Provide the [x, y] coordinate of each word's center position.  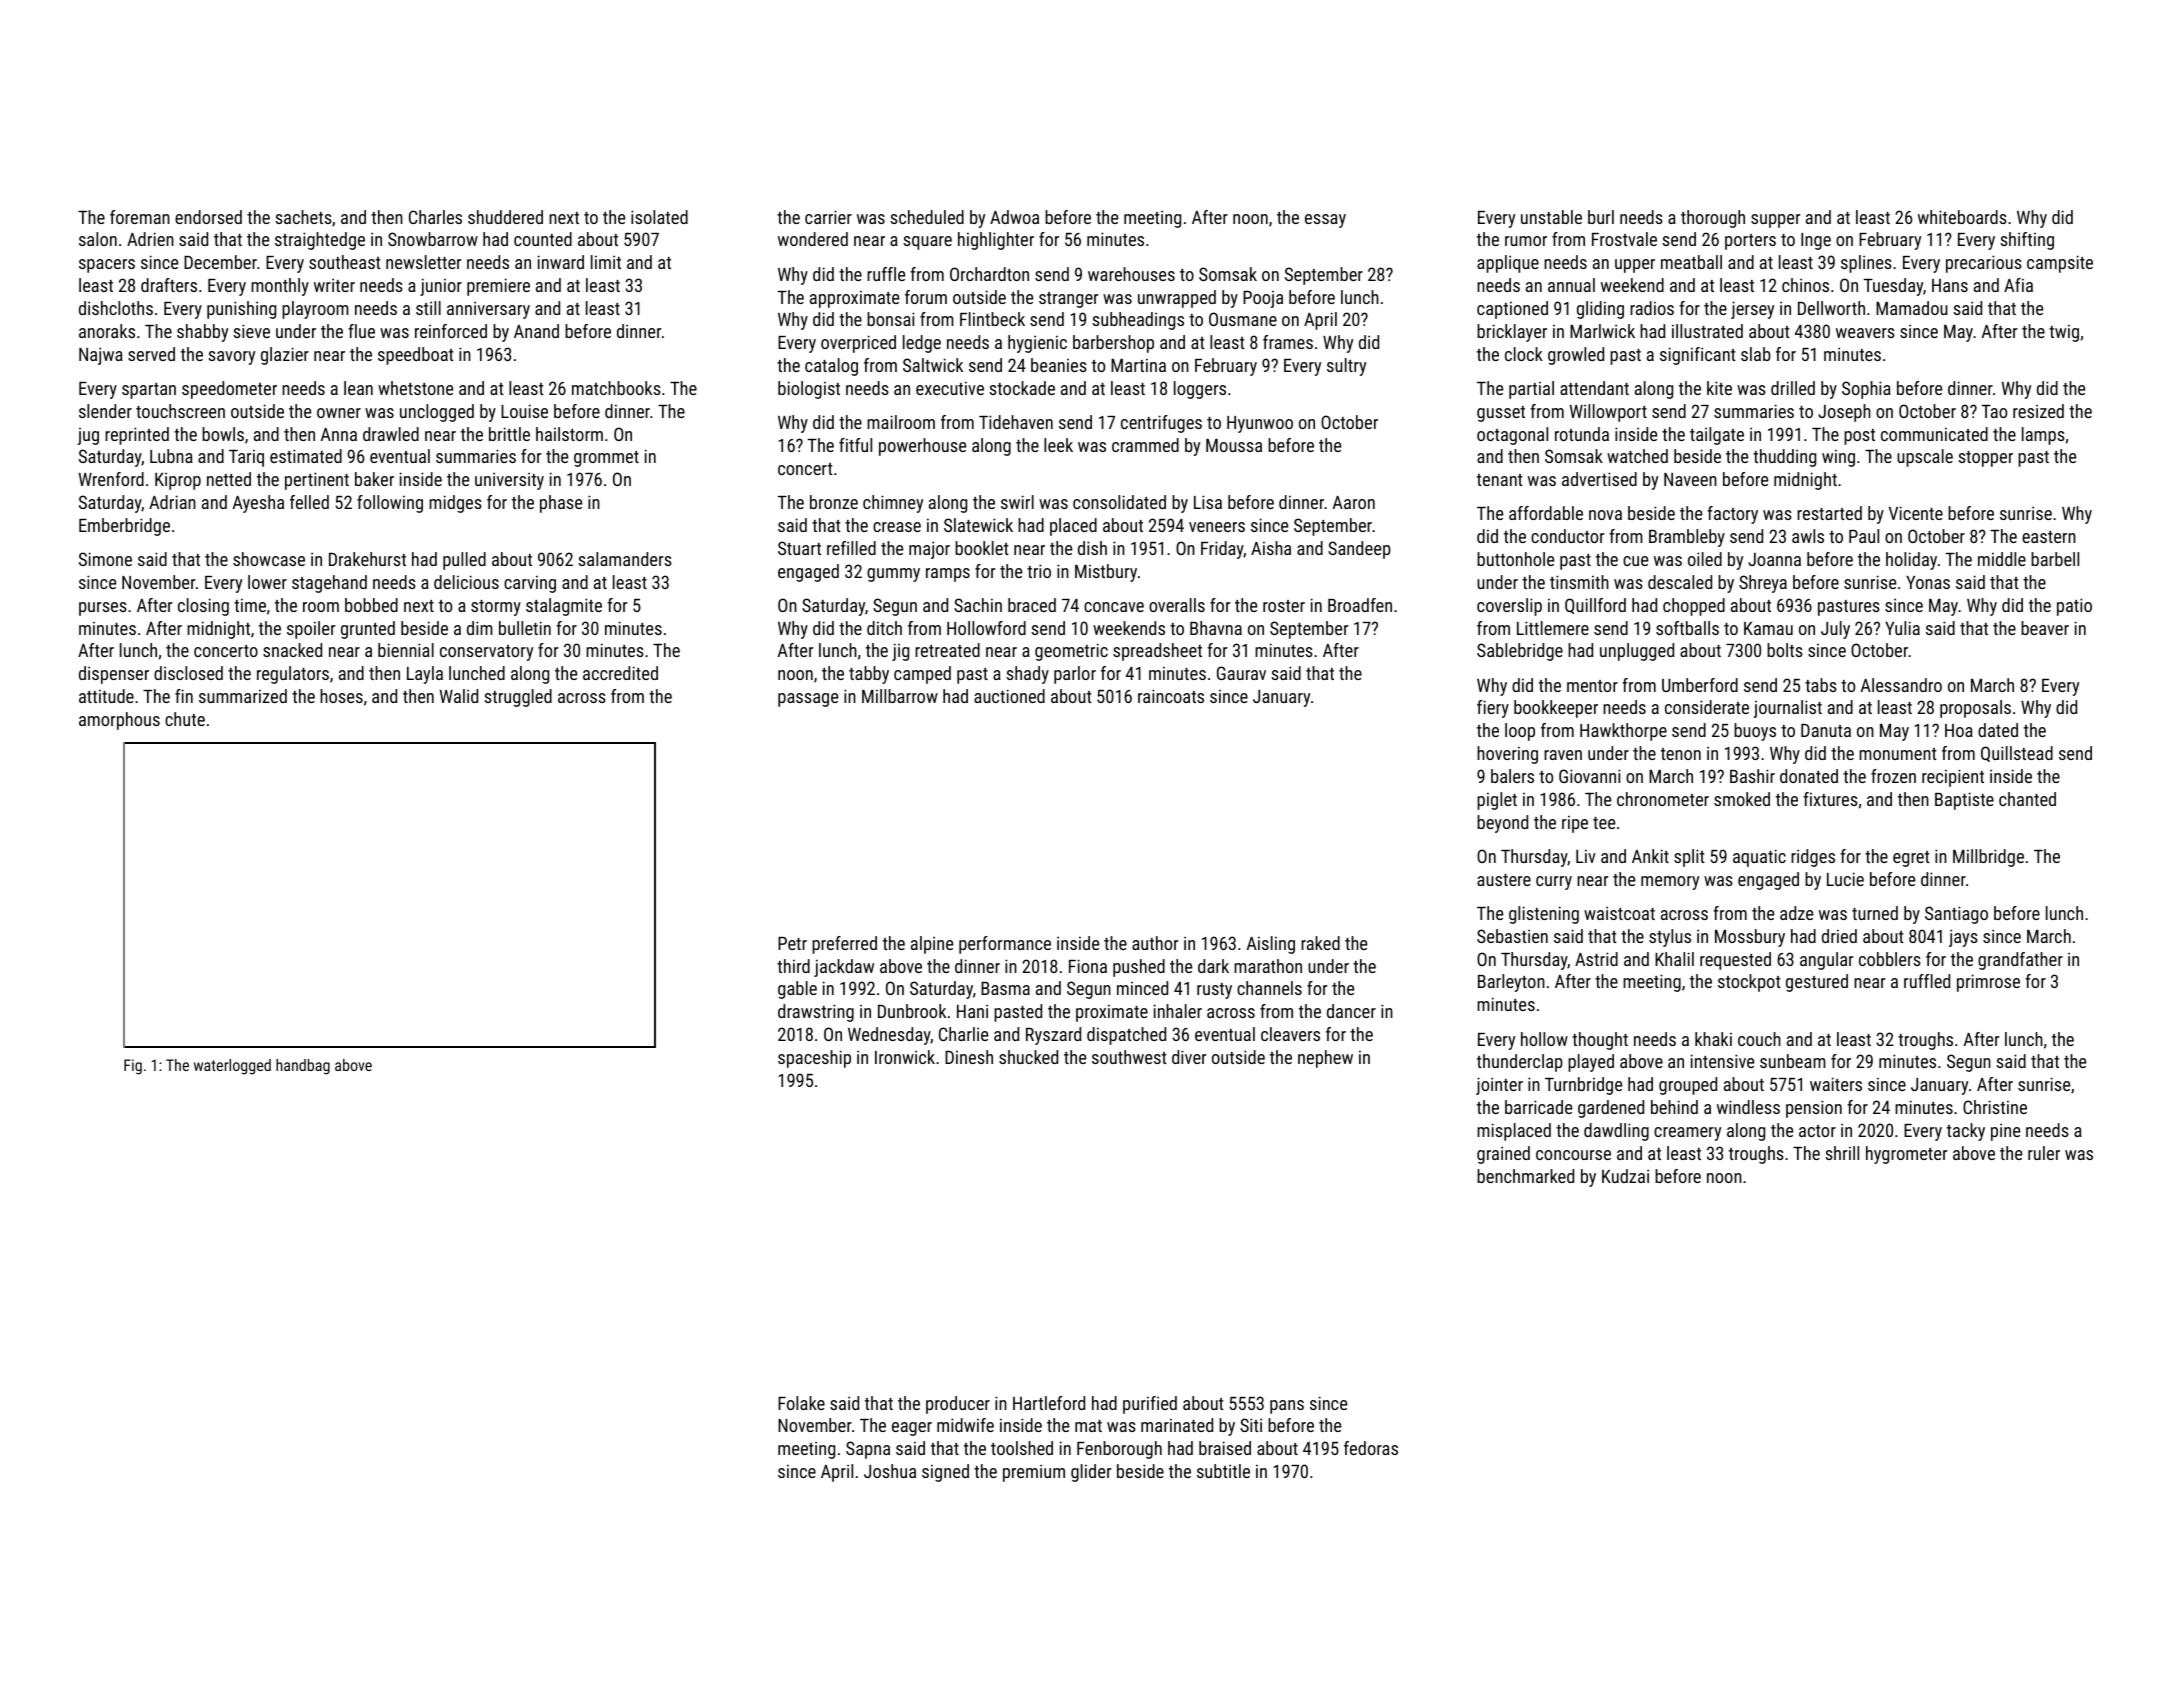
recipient [1953, 778]
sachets [303, 217]
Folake [801, 1403]
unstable [1551, 217]
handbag [303, 1067]
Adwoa [1014, 217]
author [1155, 943]
